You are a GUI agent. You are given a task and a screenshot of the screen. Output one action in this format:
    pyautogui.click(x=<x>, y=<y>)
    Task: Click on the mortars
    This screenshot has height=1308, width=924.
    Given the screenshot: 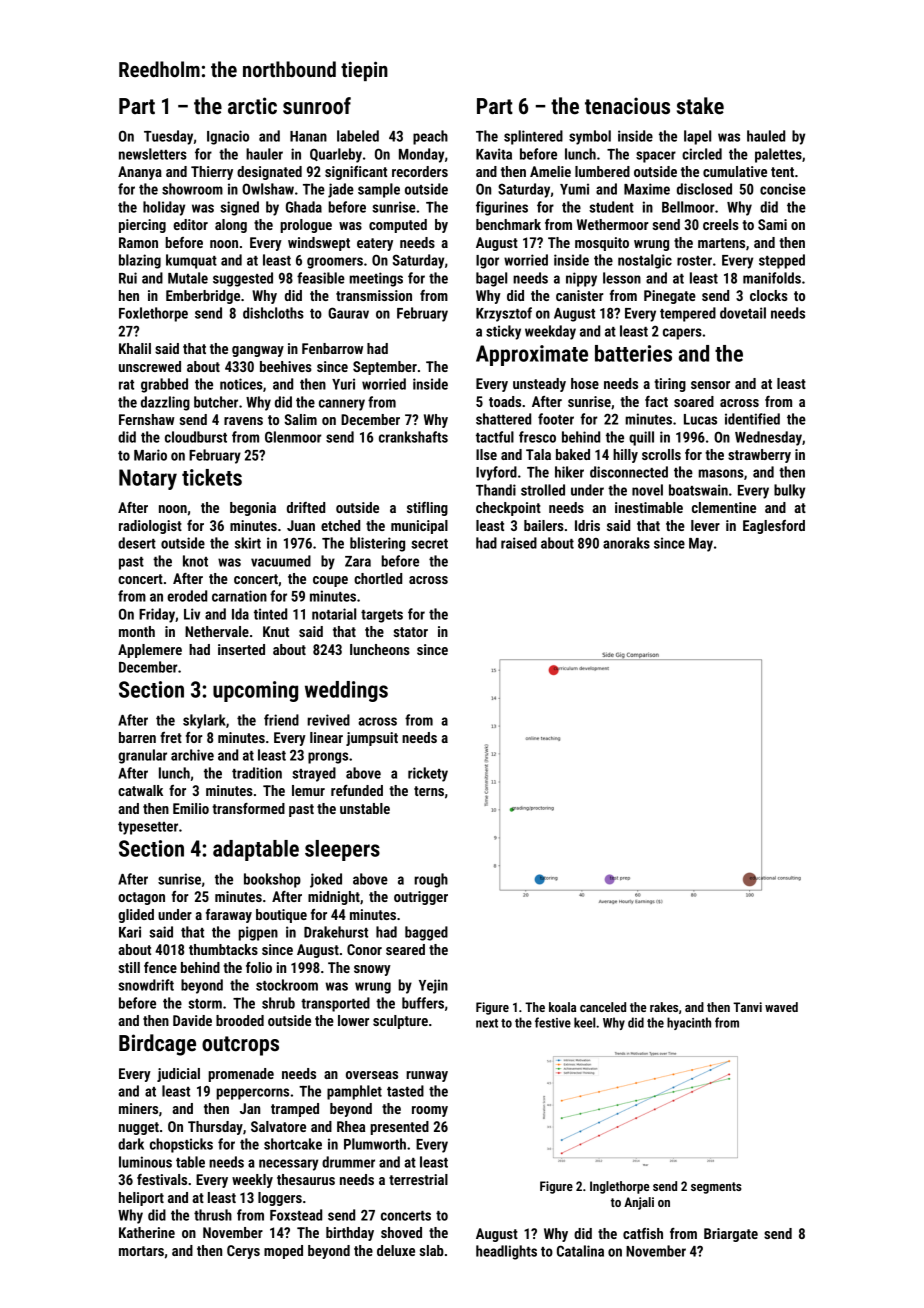 What is the action you would take?
    pyautogui.click(x=141, y=1251)
